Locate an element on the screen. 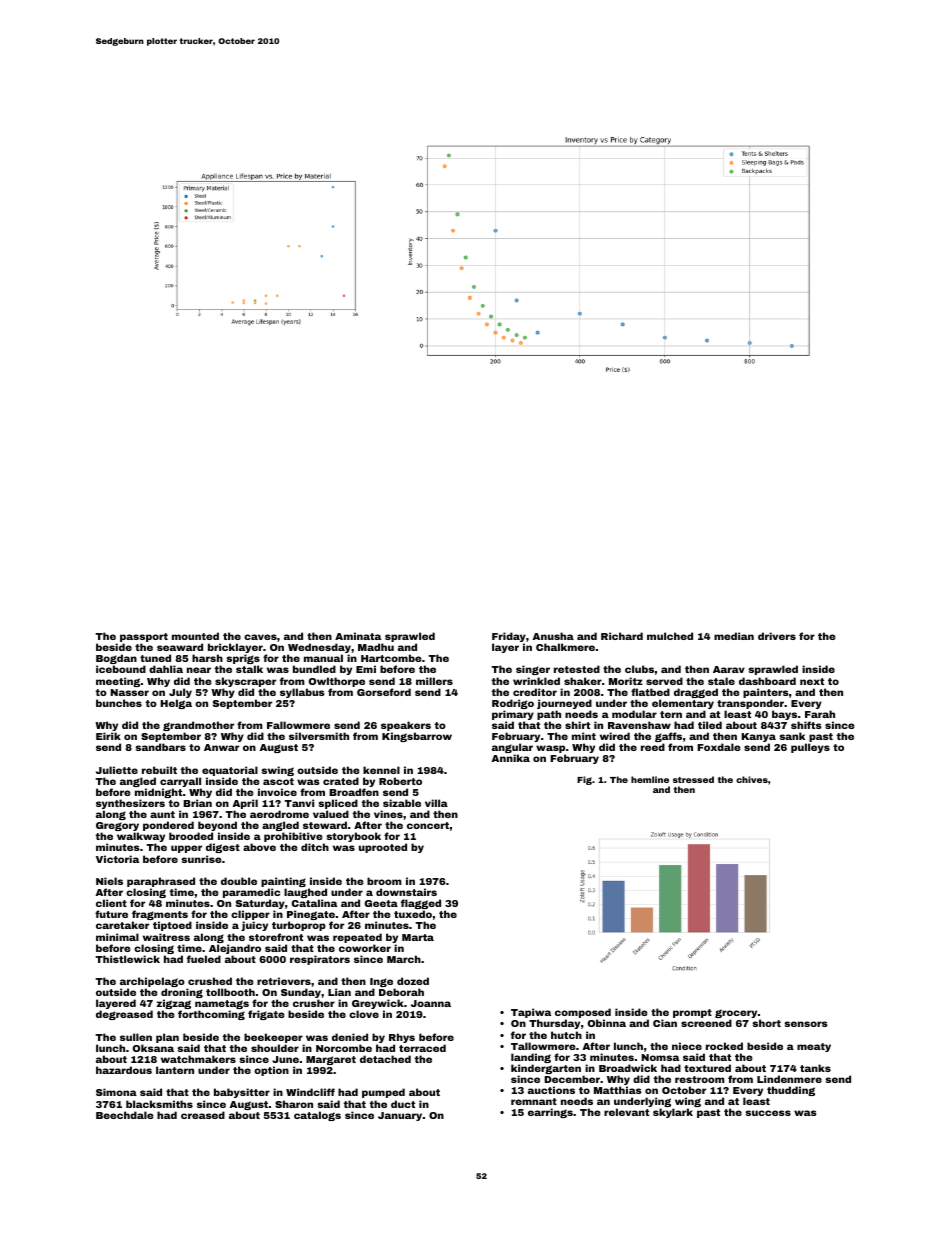  Kingsbarrow is located at coordinates (417, 737).
